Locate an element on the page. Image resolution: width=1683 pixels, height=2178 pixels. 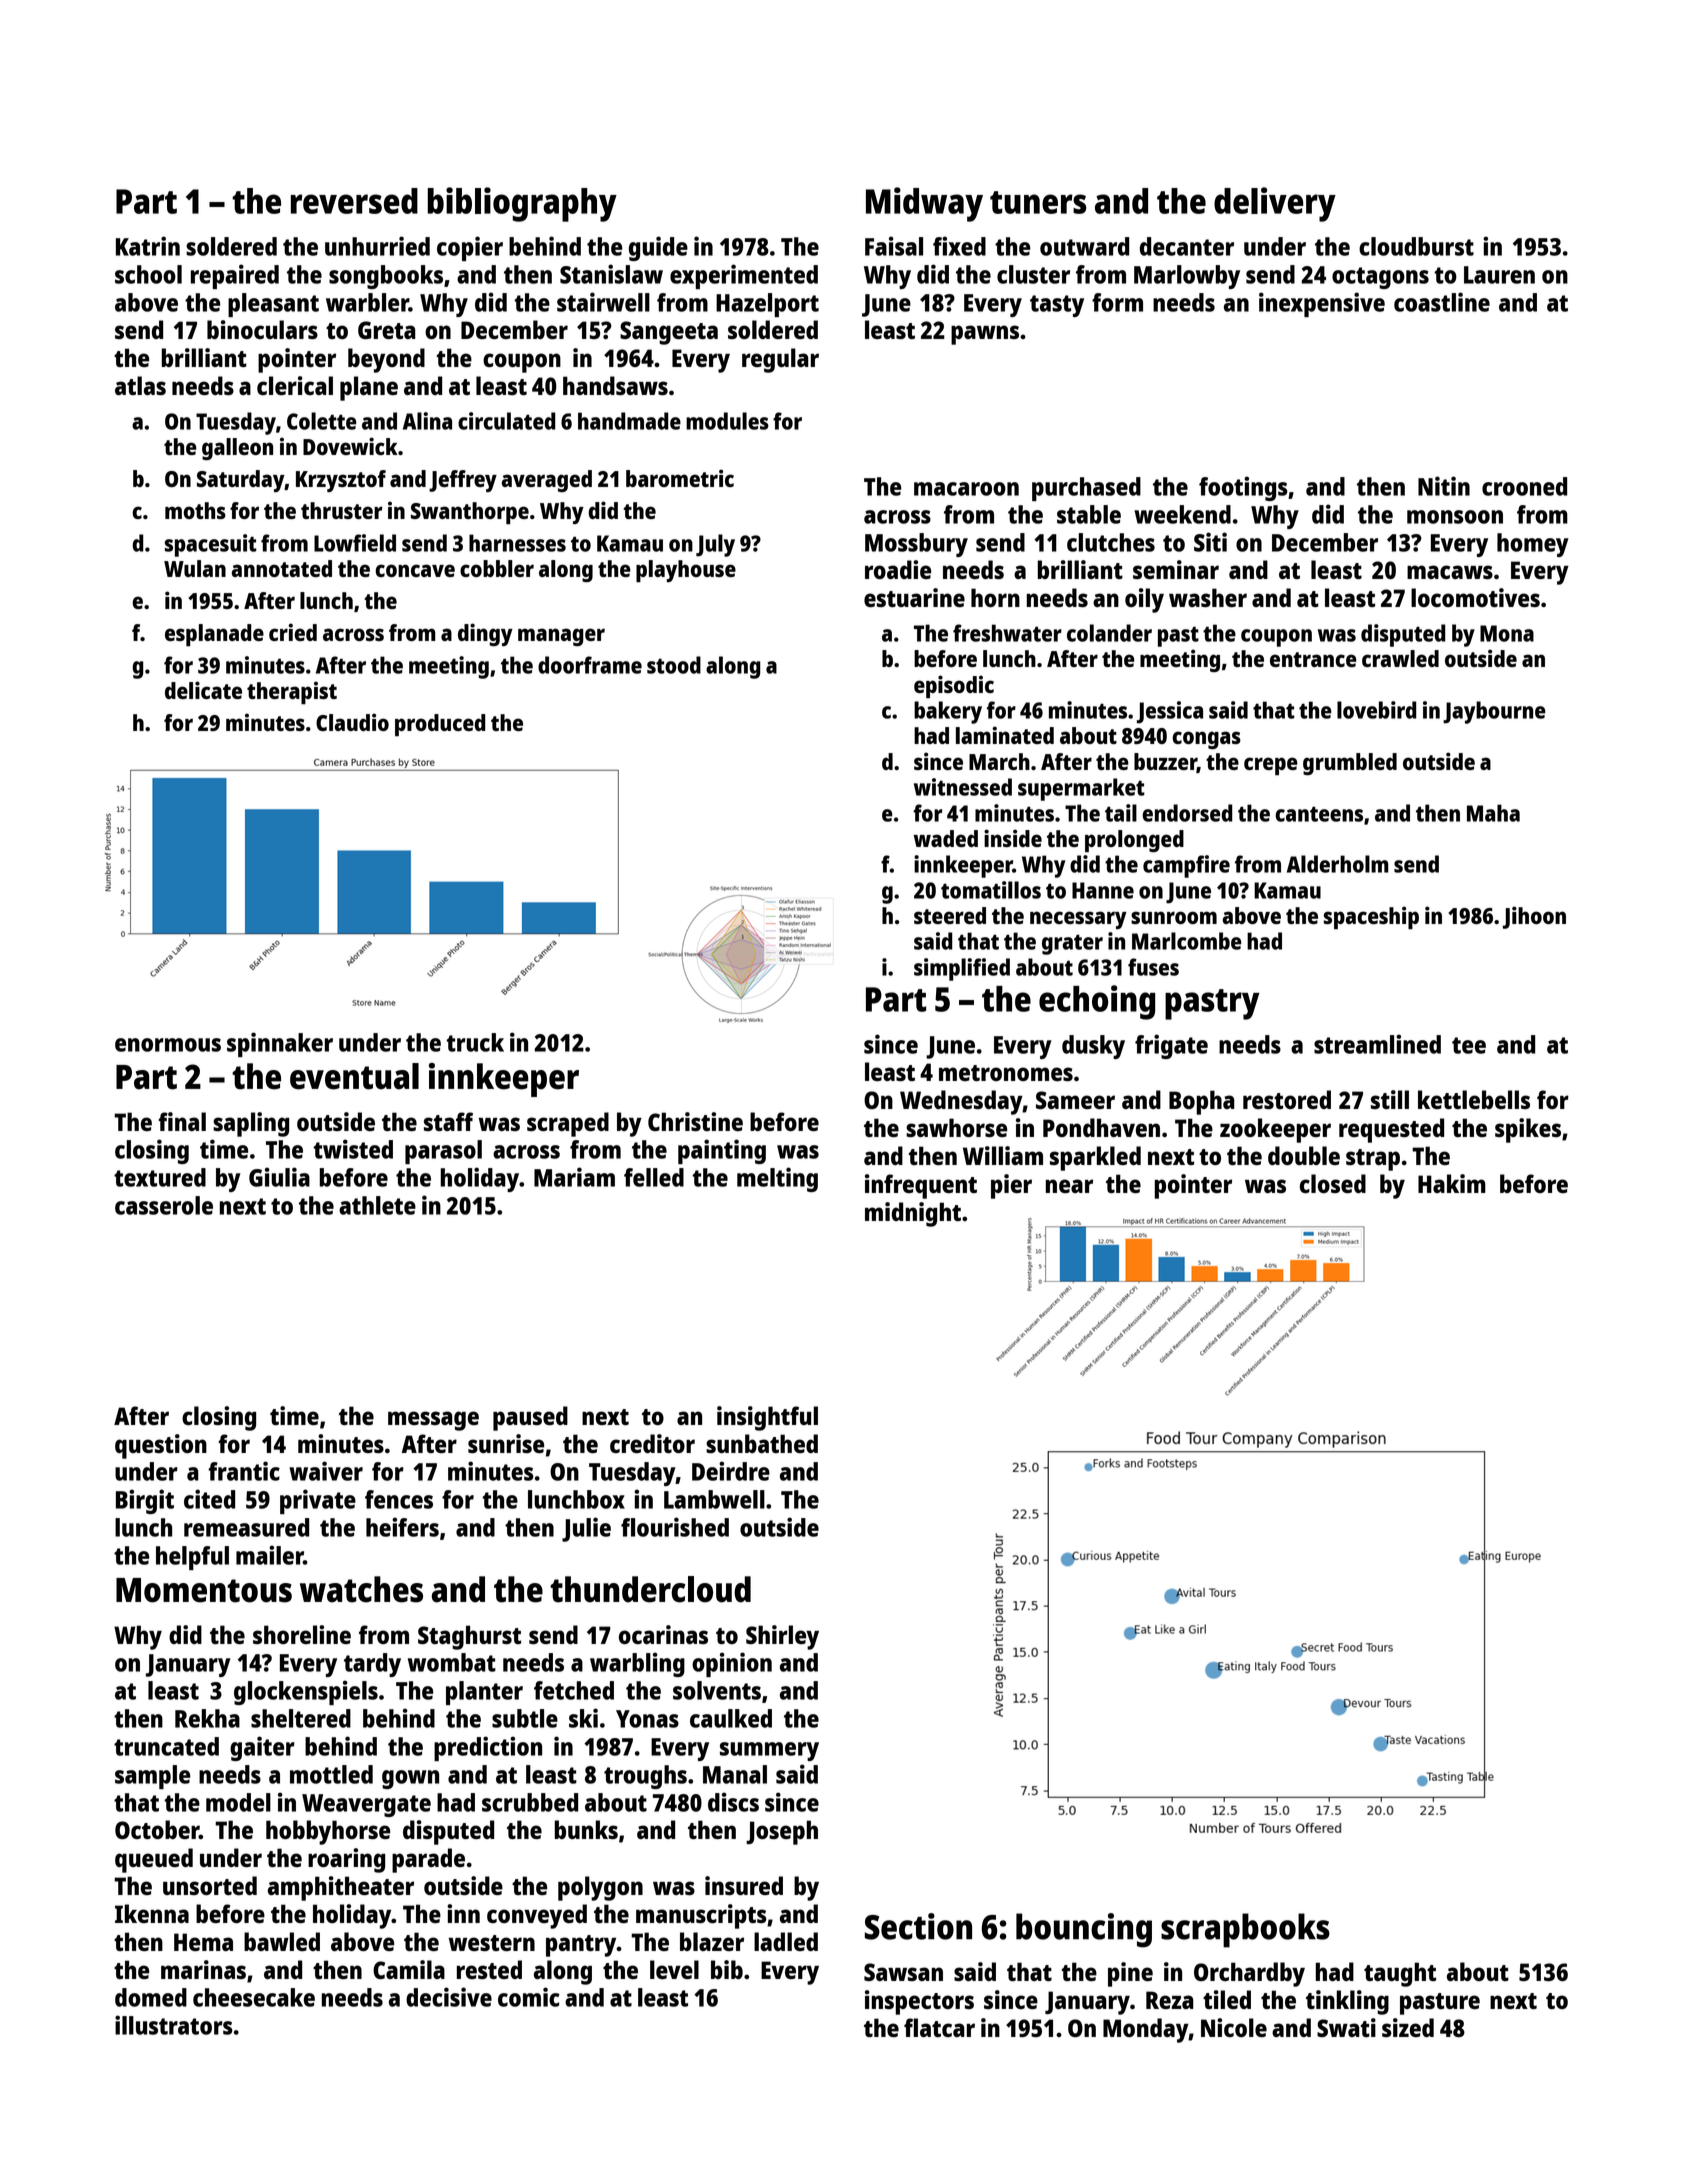
cloudburst is located at coordinates (1416, 246).
